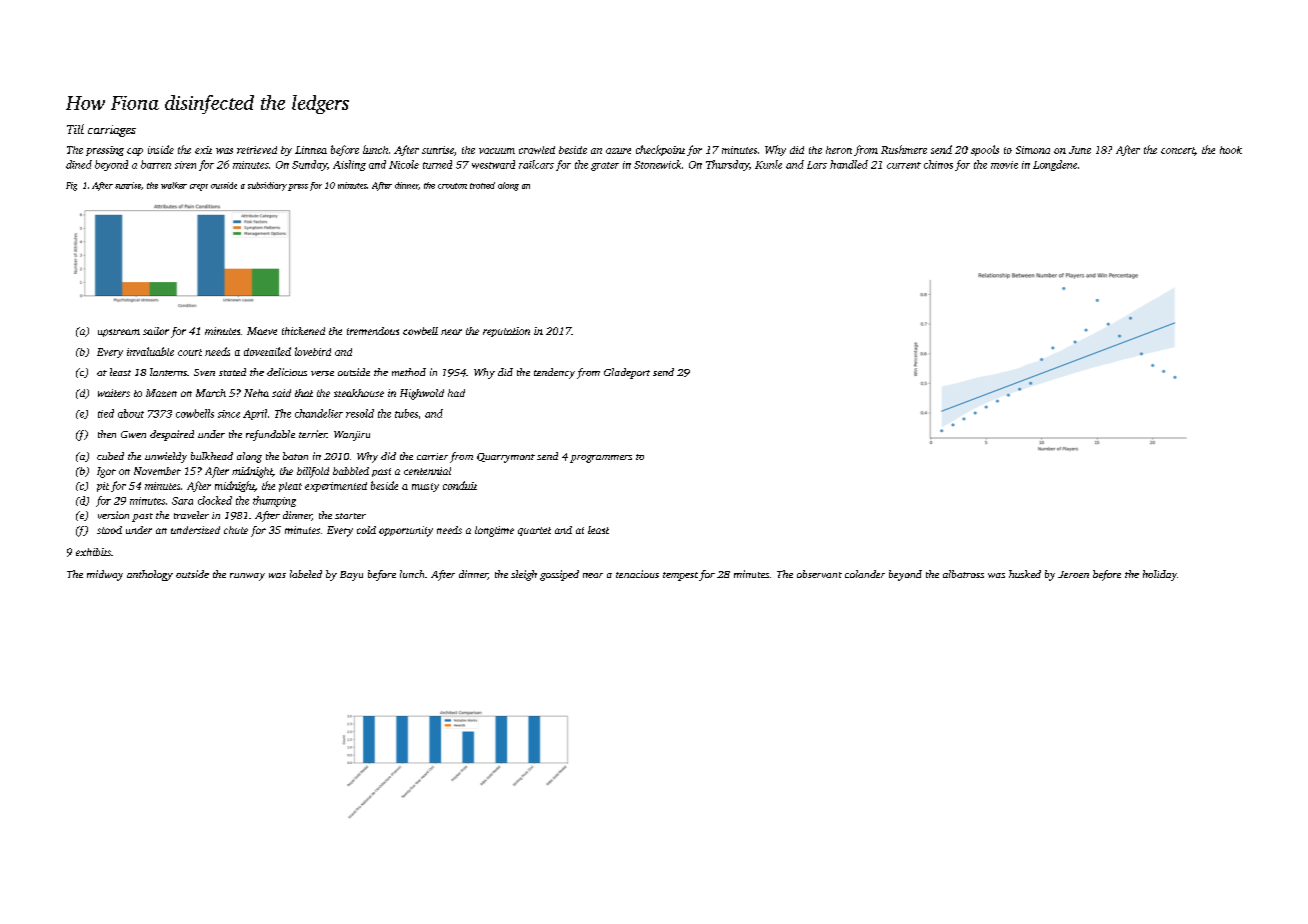  I want to click on Gladeport, so click(627, 373).
